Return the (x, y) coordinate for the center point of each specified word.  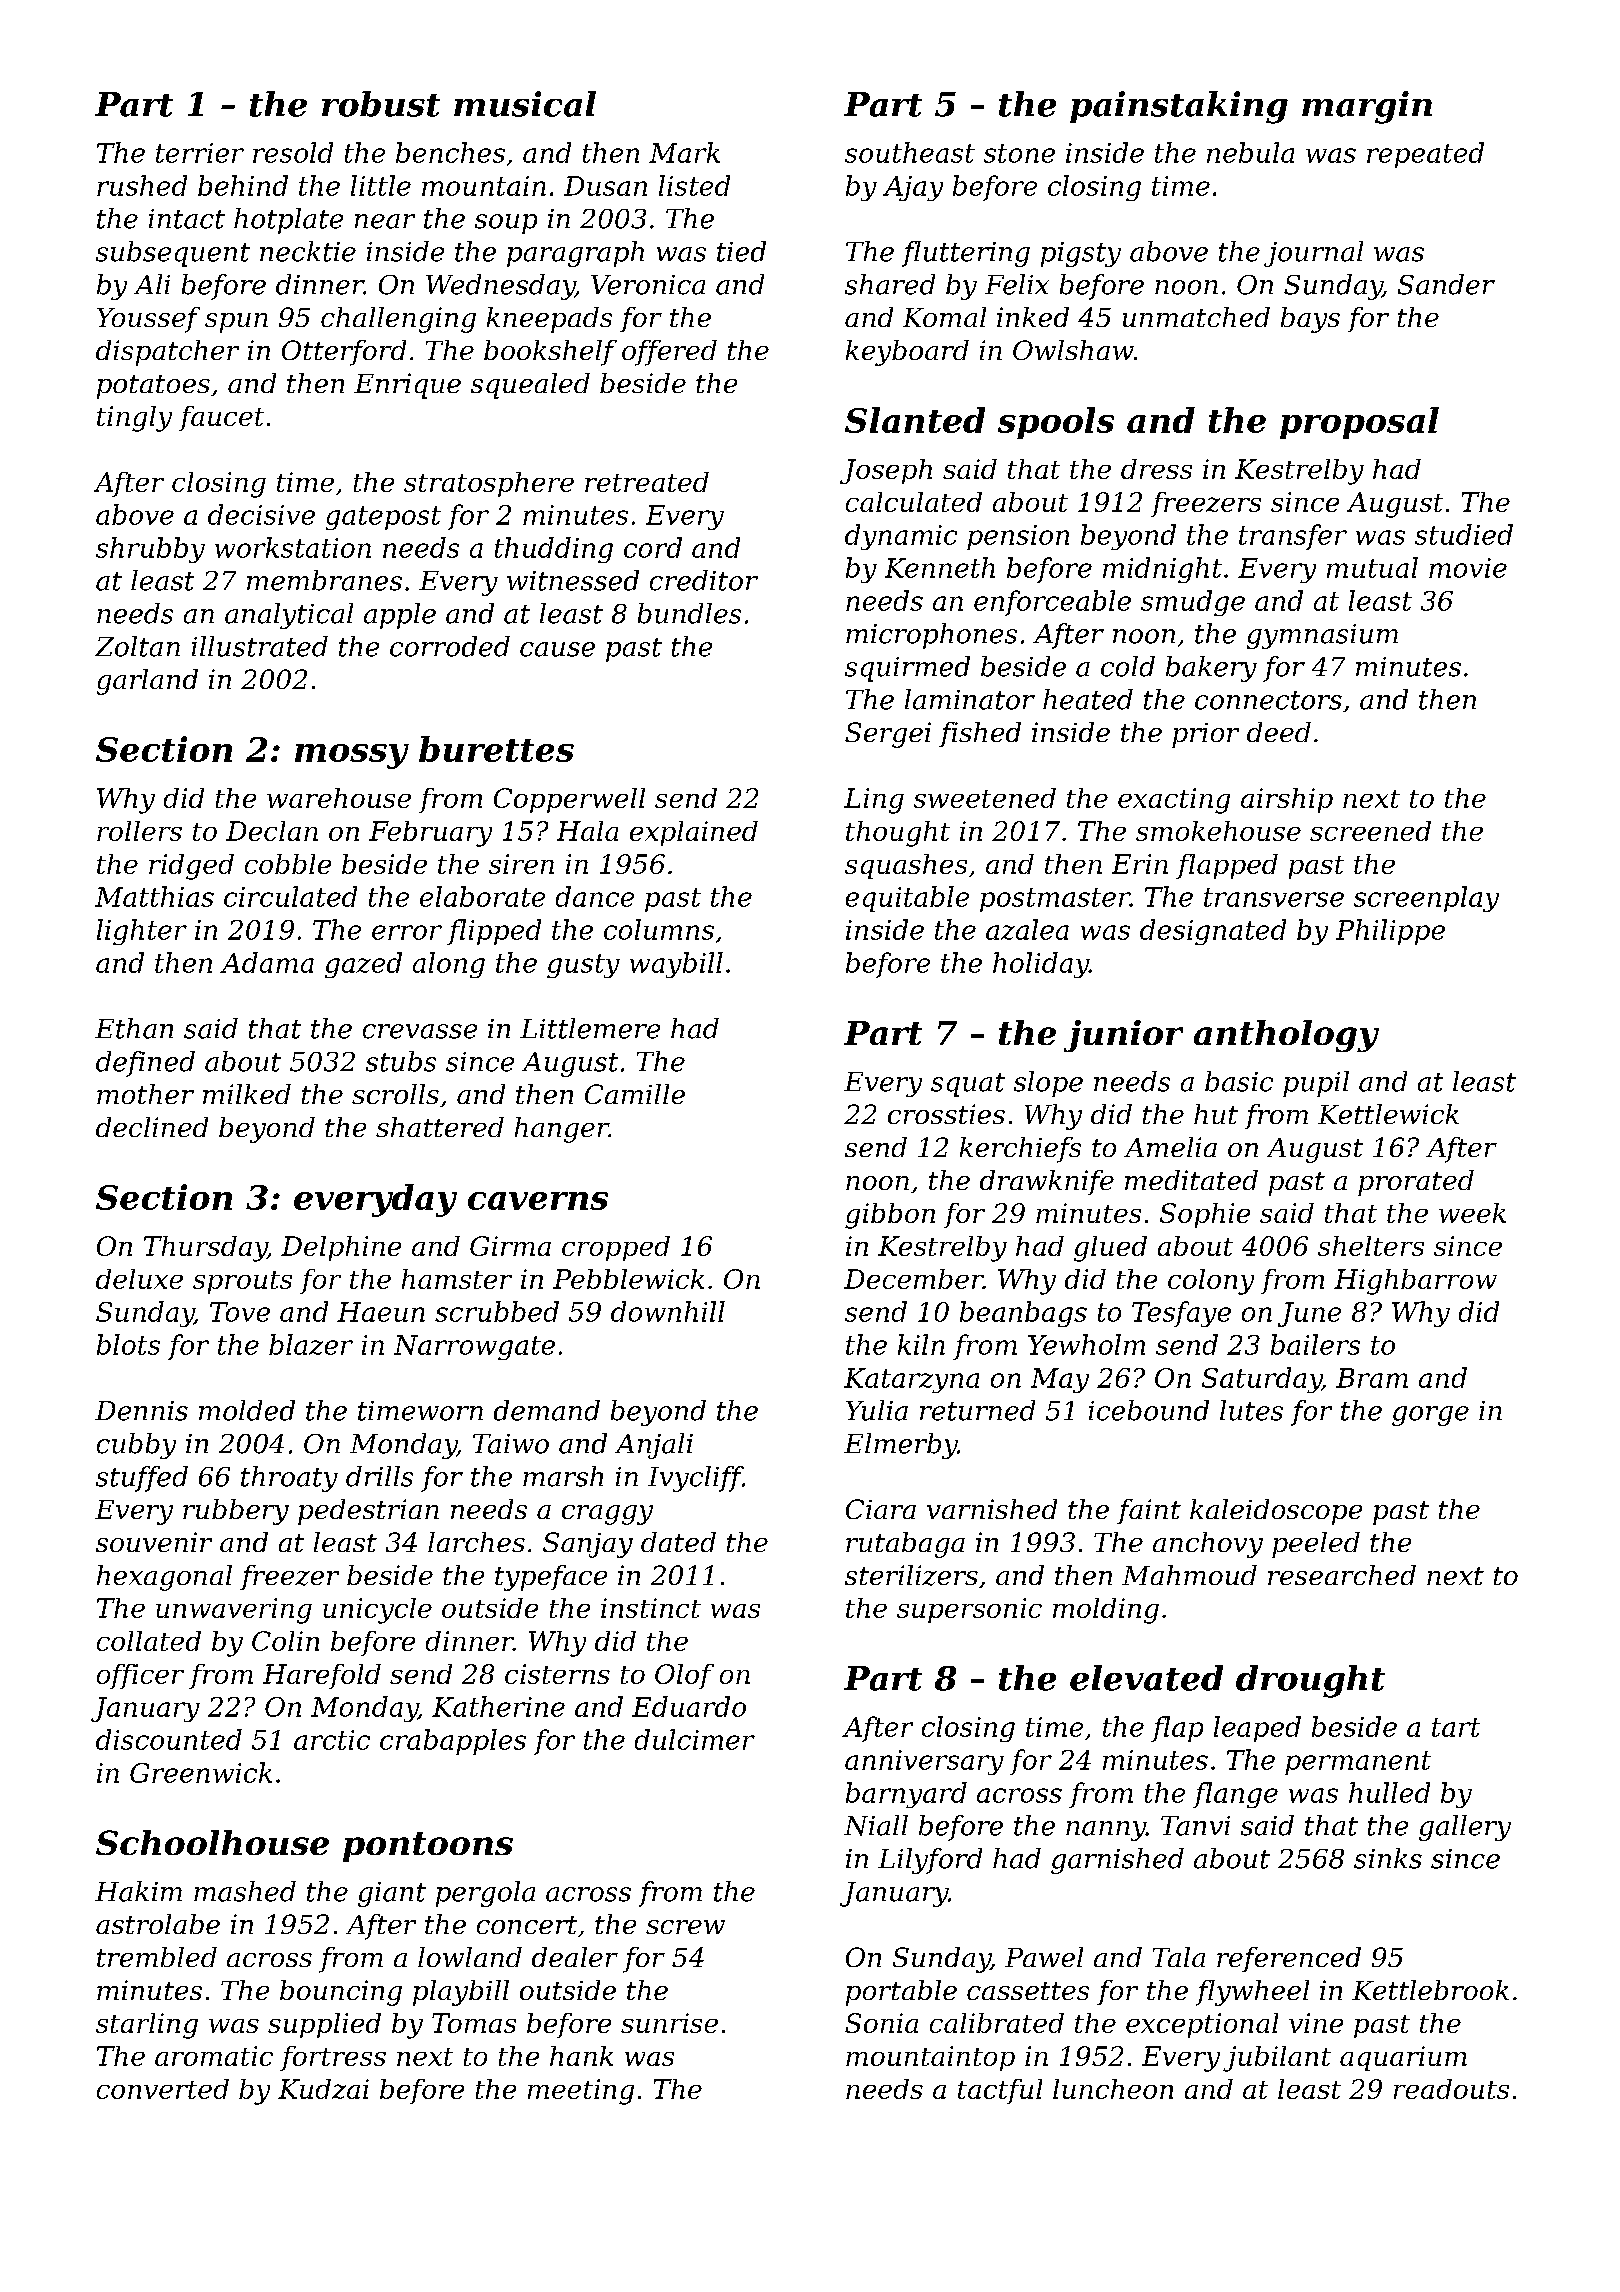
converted (163, 2089)
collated (149, 1641)
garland (147, 682)
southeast (910, 152)
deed (1279, 732)
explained (694, 833)
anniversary (924, 1762)
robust (381, 104)
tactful (1000, 2091)
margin (1367, 107)
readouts (1451, 2089)
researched (1342, 1575)
